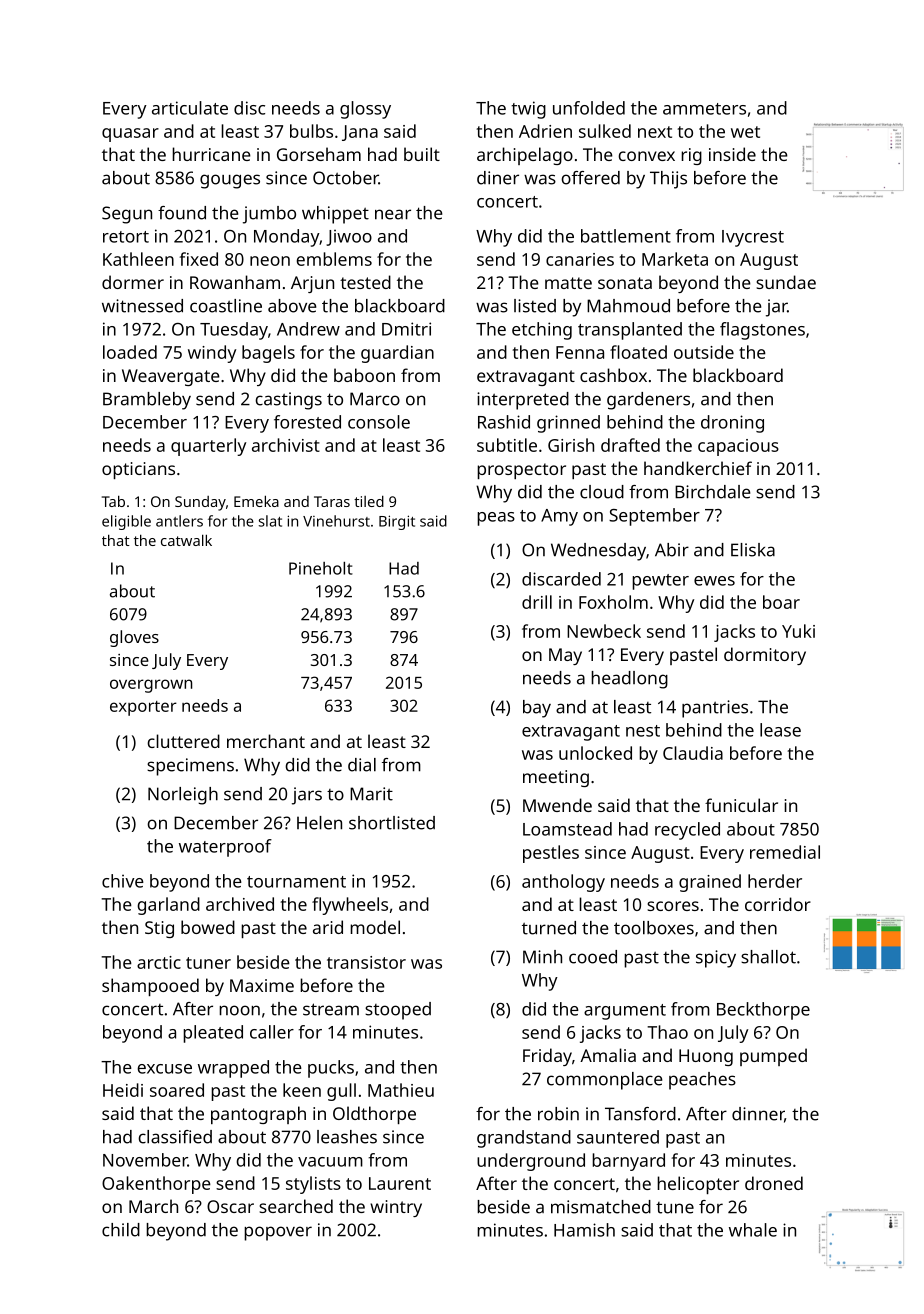 Image resolution: width=924 pixels, height=1314 pixels. What do you see at coordinates (753, 1230) in the screenshot?
I see `whale` at bounding box center [753, 1230].
